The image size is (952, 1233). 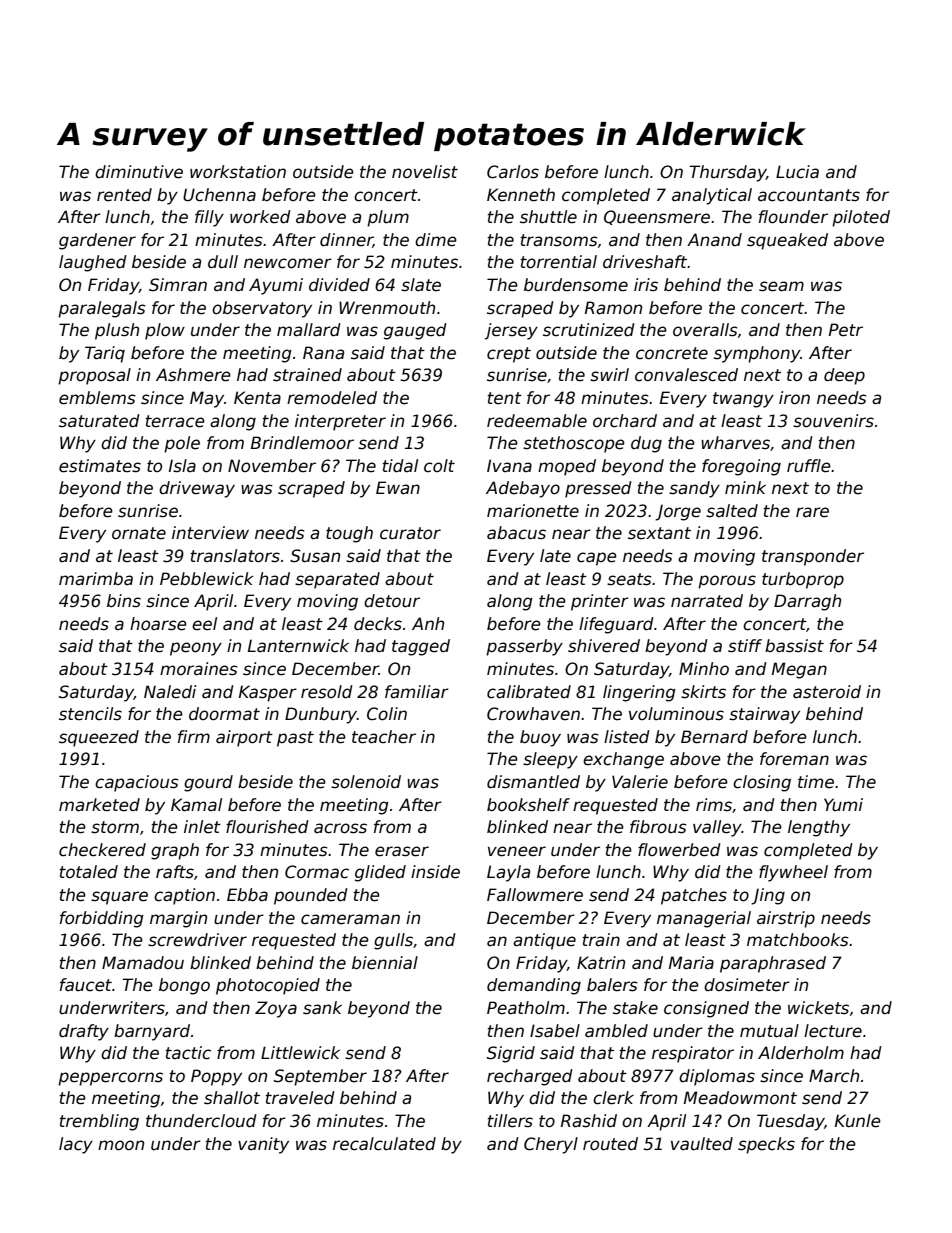 I want to click on worked, so click(x=260, y=217).
